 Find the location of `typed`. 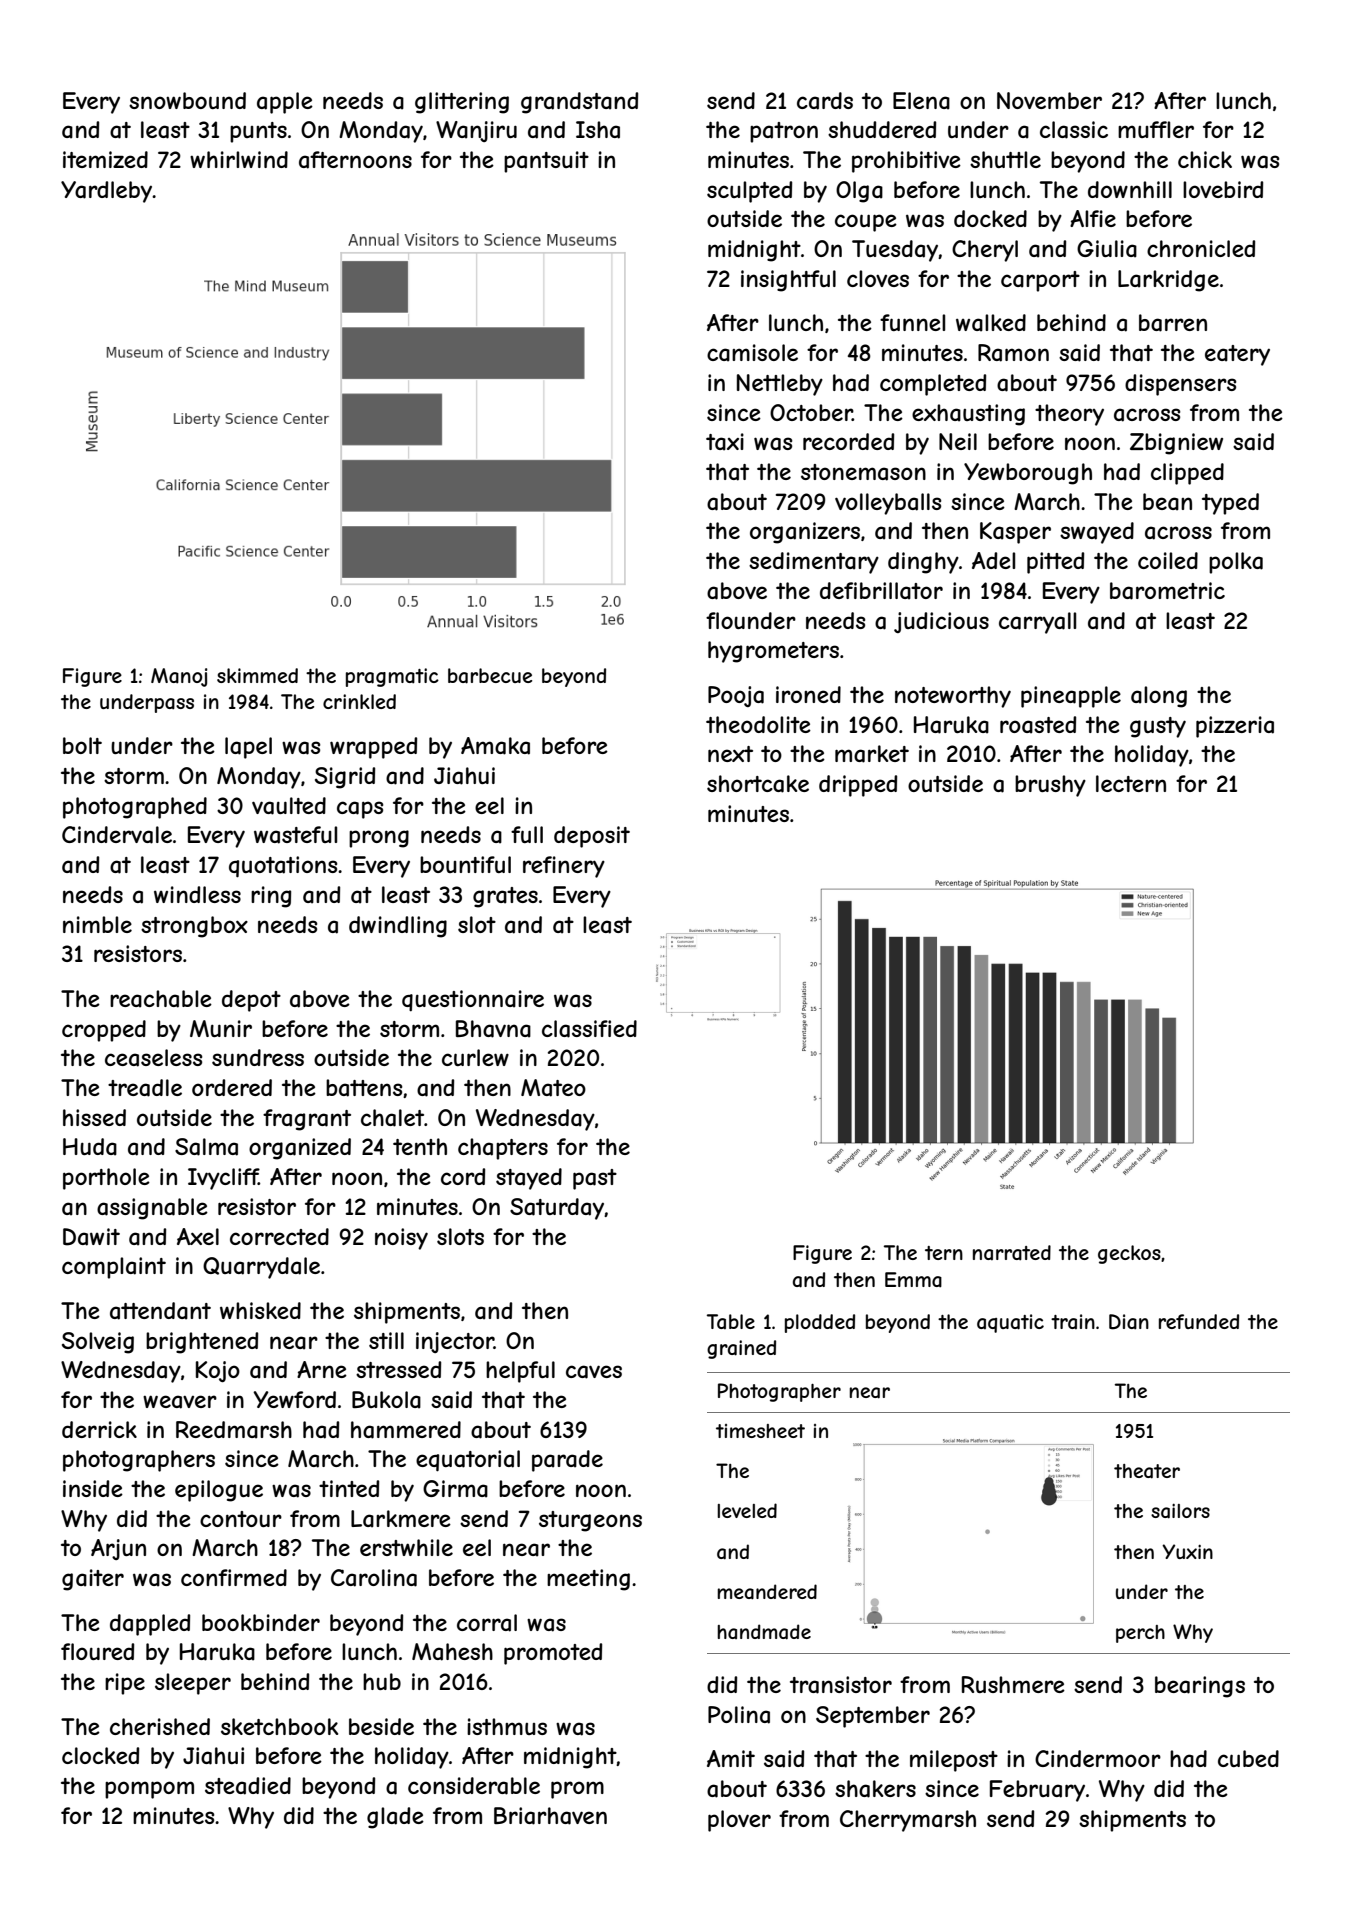

typed is located at coordinates (1230, 504).
